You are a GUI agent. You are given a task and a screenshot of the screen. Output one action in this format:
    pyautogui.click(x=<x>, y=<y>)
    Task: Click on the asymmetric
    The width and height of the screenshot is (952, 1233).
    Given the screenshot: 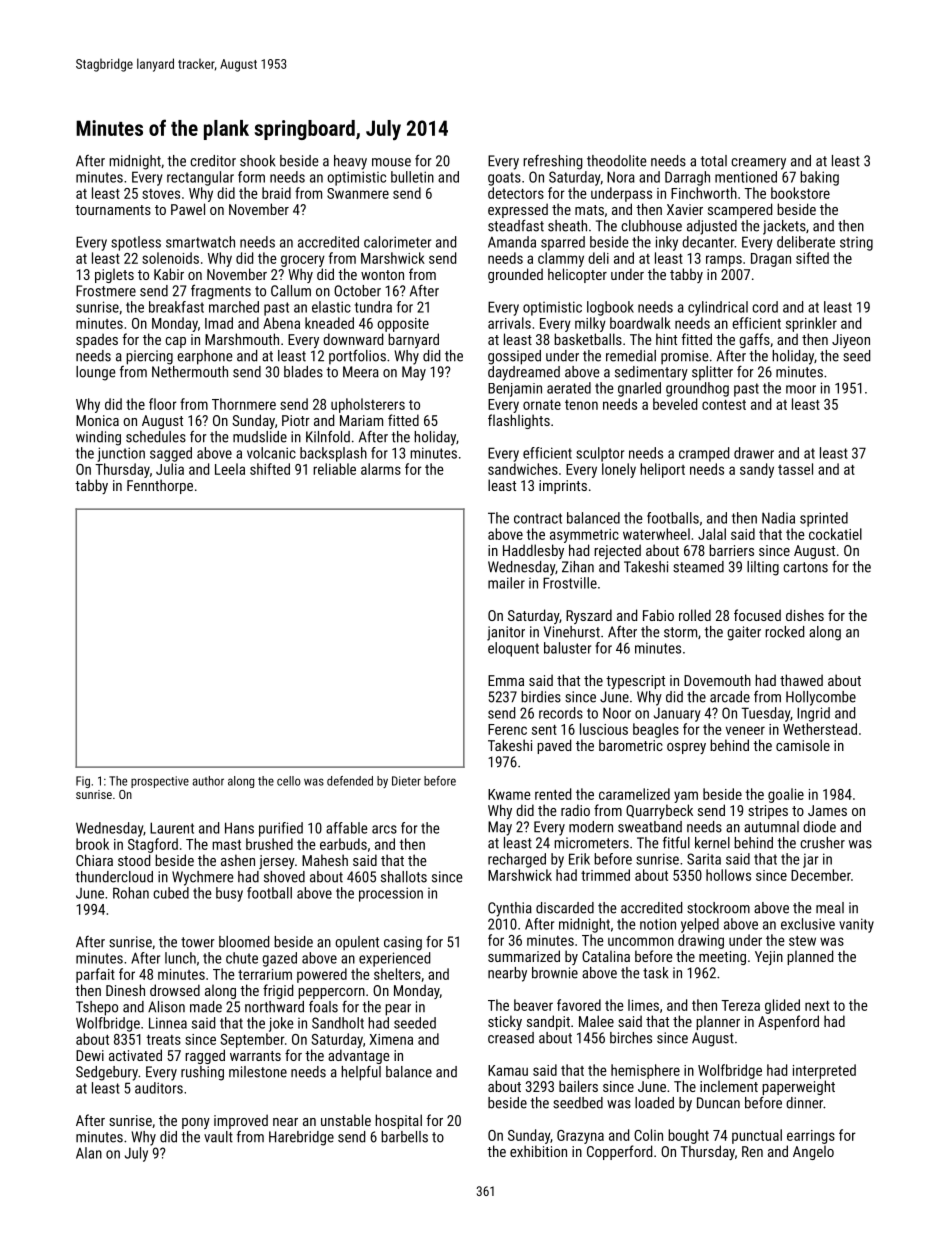 What is the action you would take?
    pyautogui.click(x=584, y=536)
